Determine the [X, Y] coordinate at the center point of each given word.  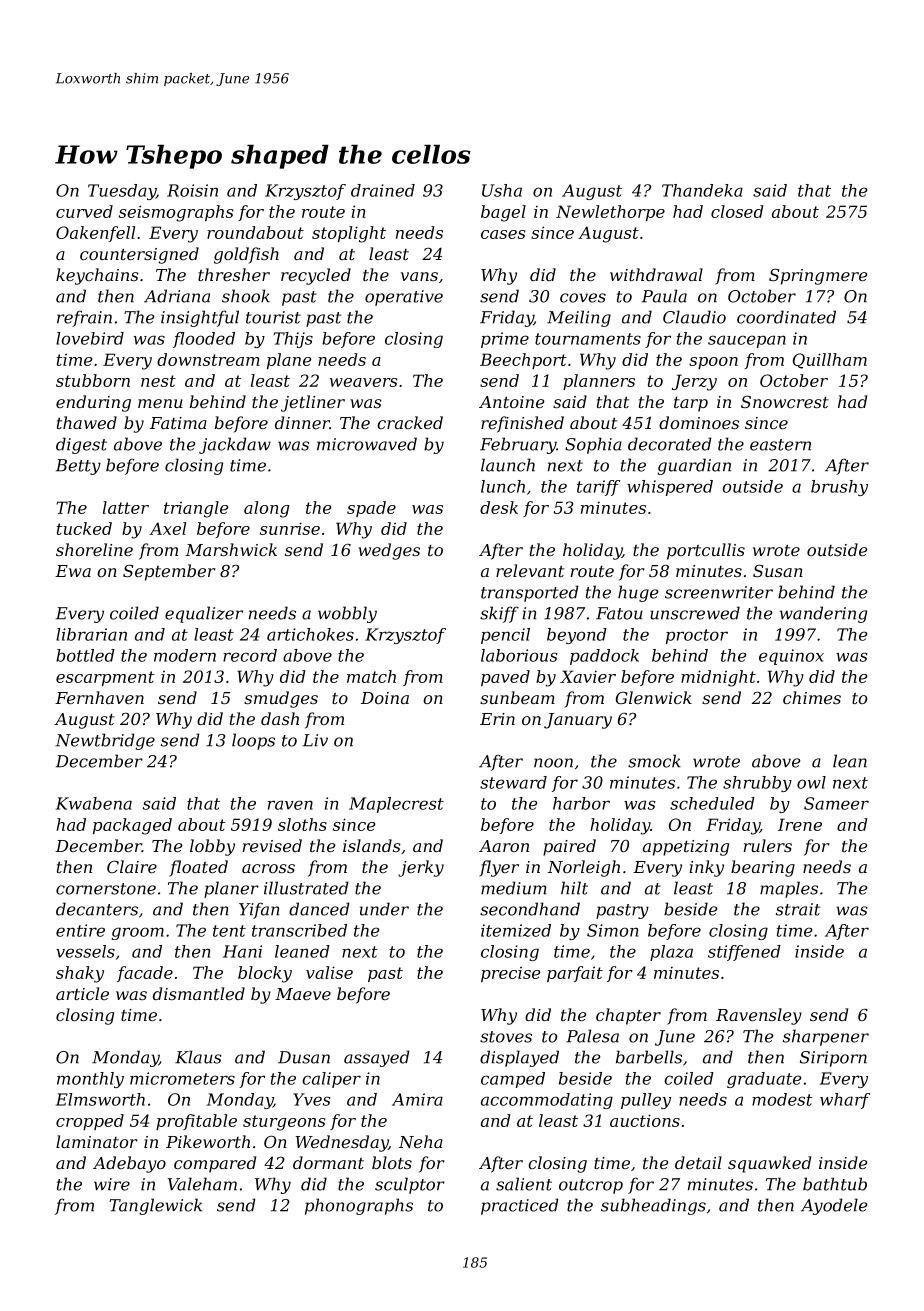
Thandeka [702, 190]
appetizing [686, 848]
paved [505, 678]
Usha [502, 190]
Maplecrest [396, 805]
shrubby [757, 784]
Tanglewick [155, 1206]
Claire [132, 866]
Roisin [192, 190]
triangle [196, 509]
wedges [389, 551]
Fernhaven [99, 697]
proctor [697, 636]
